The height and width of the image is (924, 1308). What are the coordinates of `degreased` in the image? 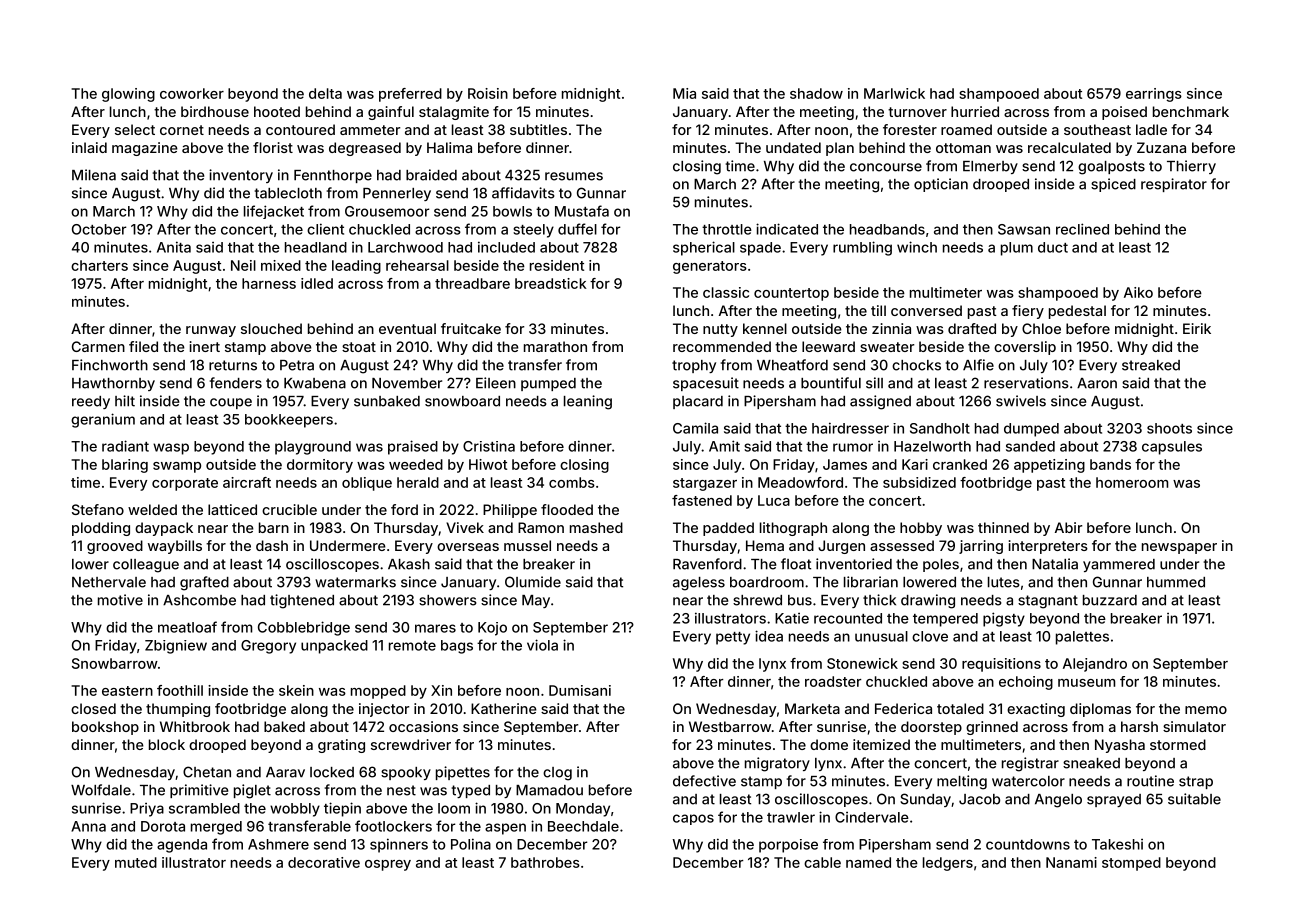 It's located at (365, 149).
